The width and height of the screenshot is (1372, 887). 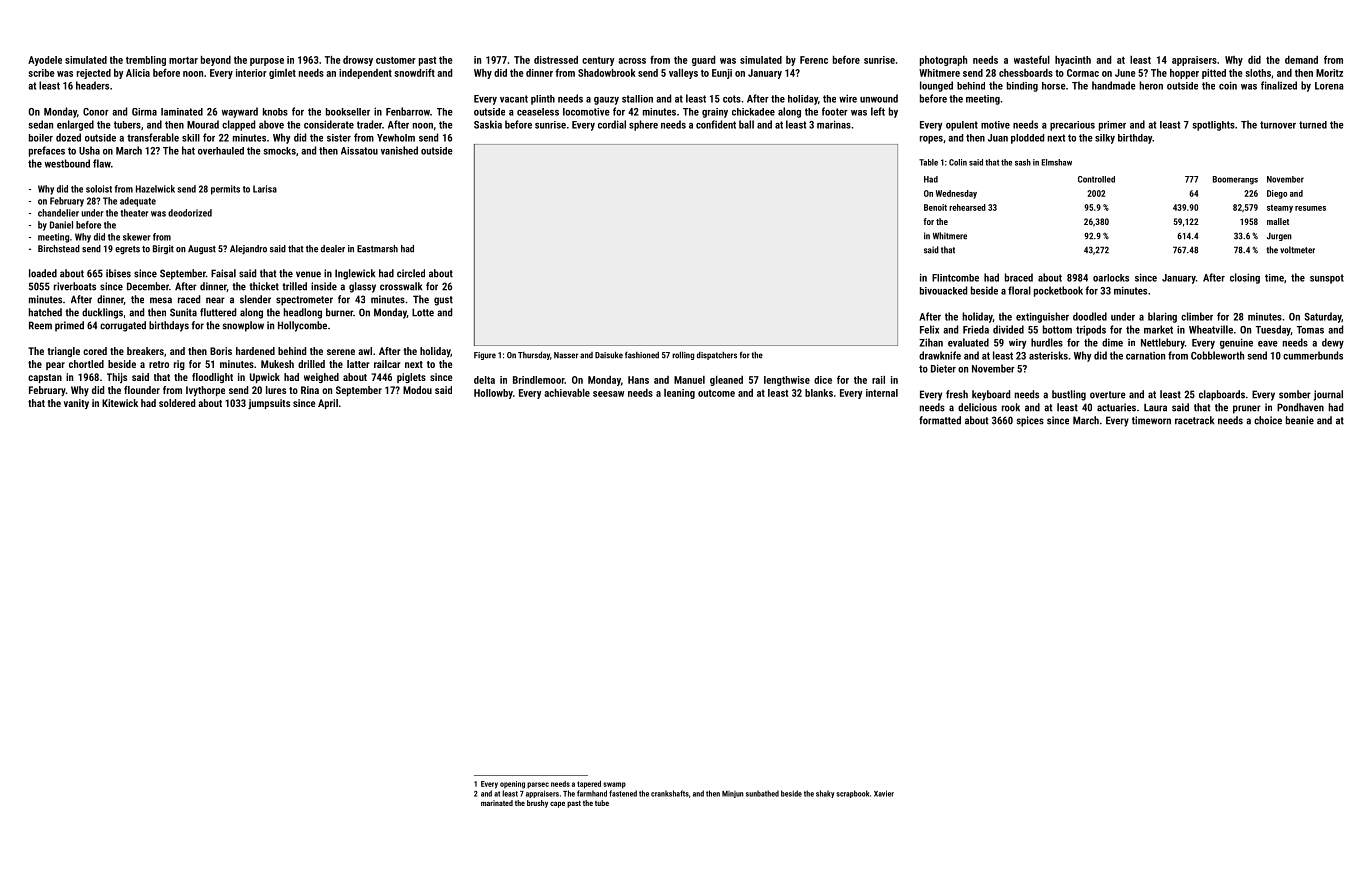 What do you see at coordinates (365, 351) in the screenshot?
I see `awl` at bounding box center [365, 351].
